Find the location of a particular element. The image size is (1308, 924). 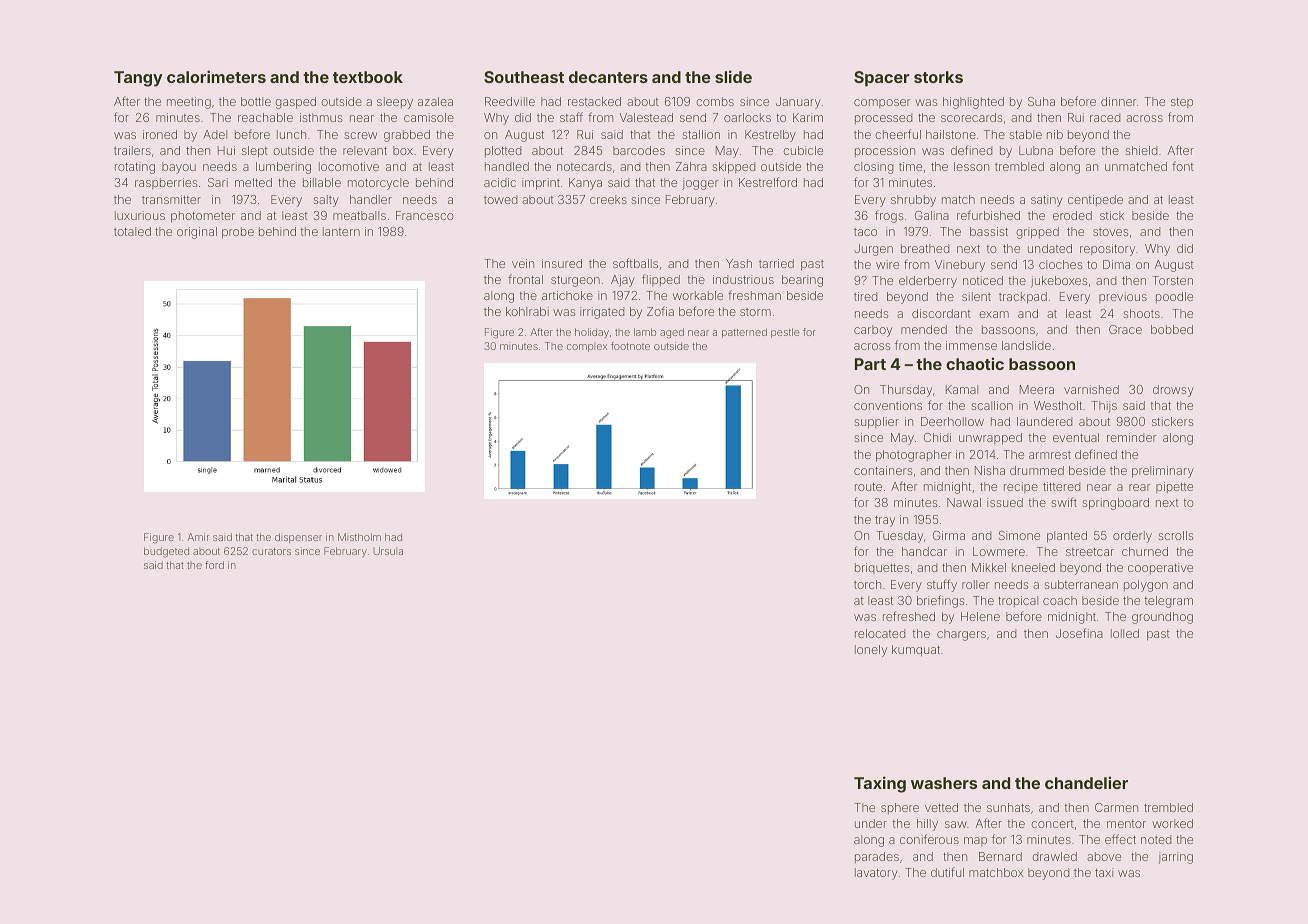

bobbed is located at coordinates (1172, 329).
